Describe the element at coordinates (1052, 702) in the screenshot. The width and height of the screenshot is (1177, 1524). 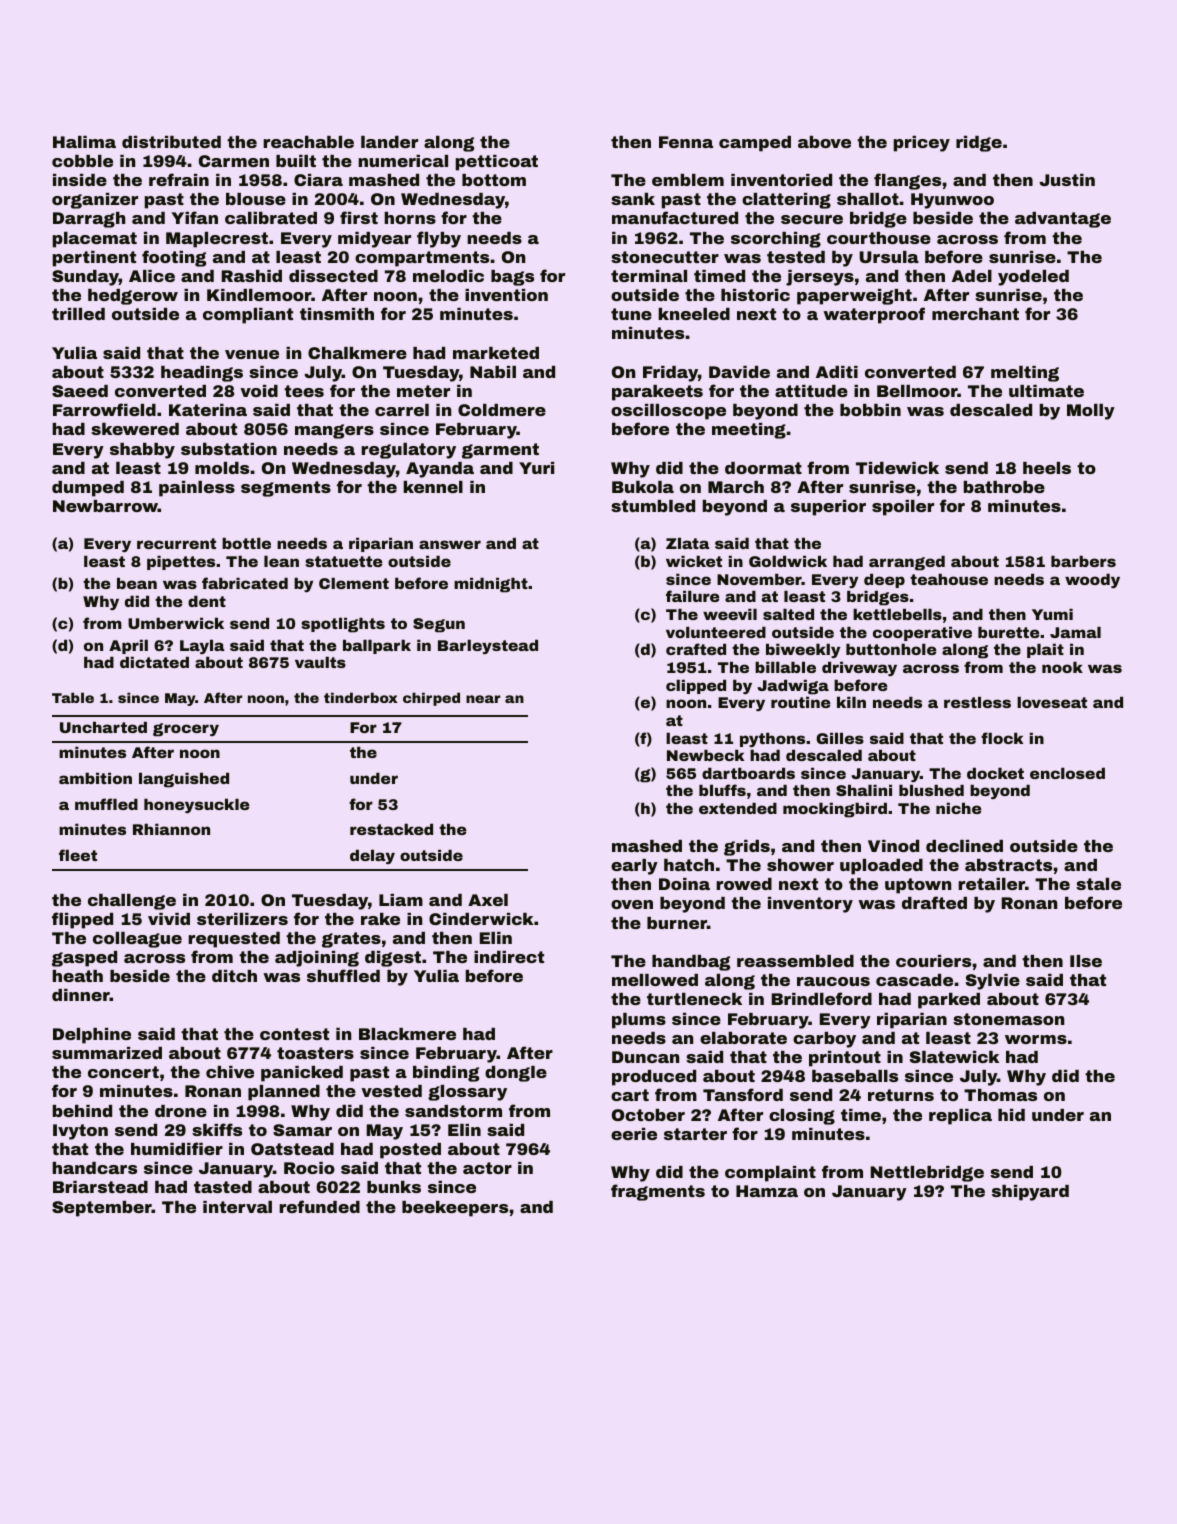
I see `loveseat` at that location.
